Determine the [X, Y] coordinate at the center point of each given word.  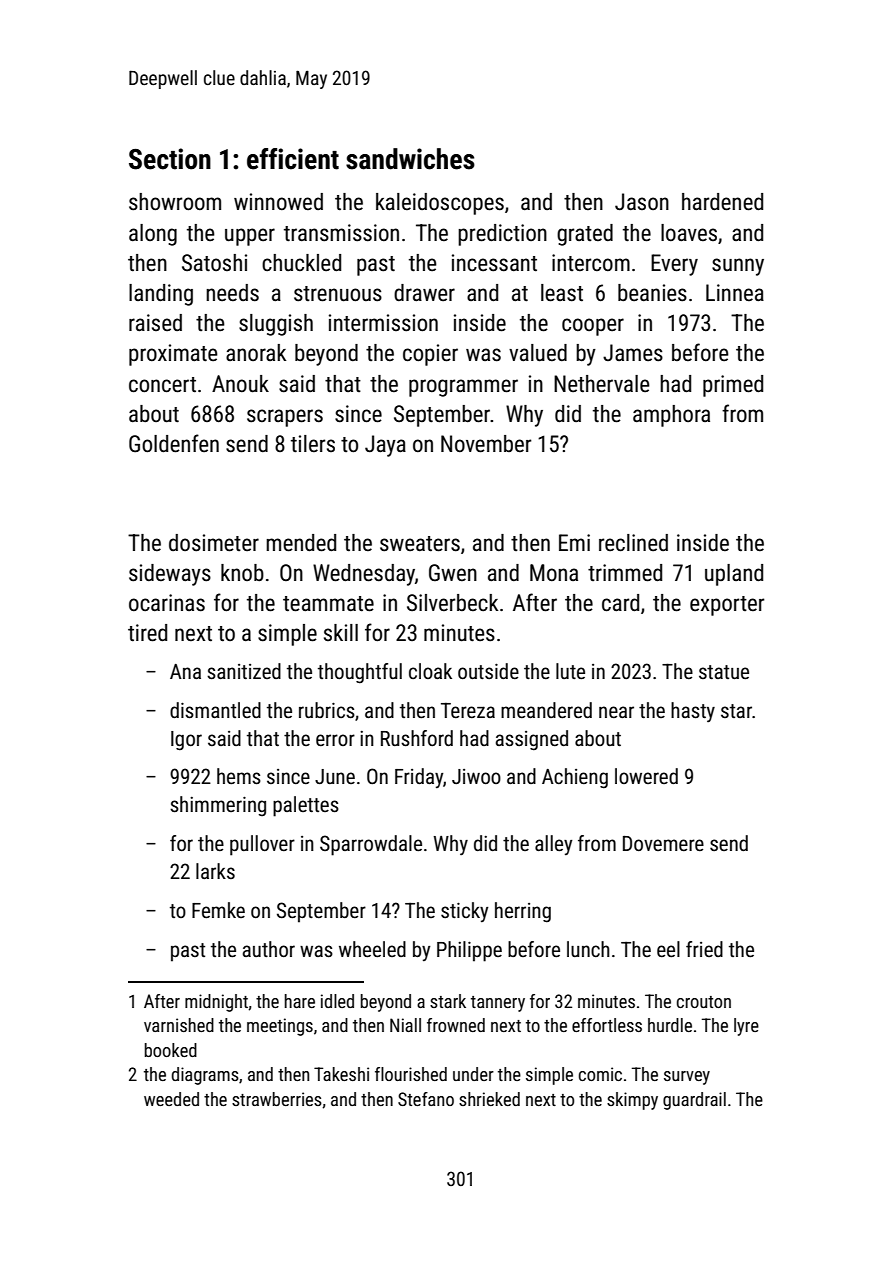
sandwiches [410, 159]
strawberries [277, 1099]
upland [734, 575]
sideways [170, 575]
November [486, 444]
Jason [642, 202]
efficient [293, 159]
